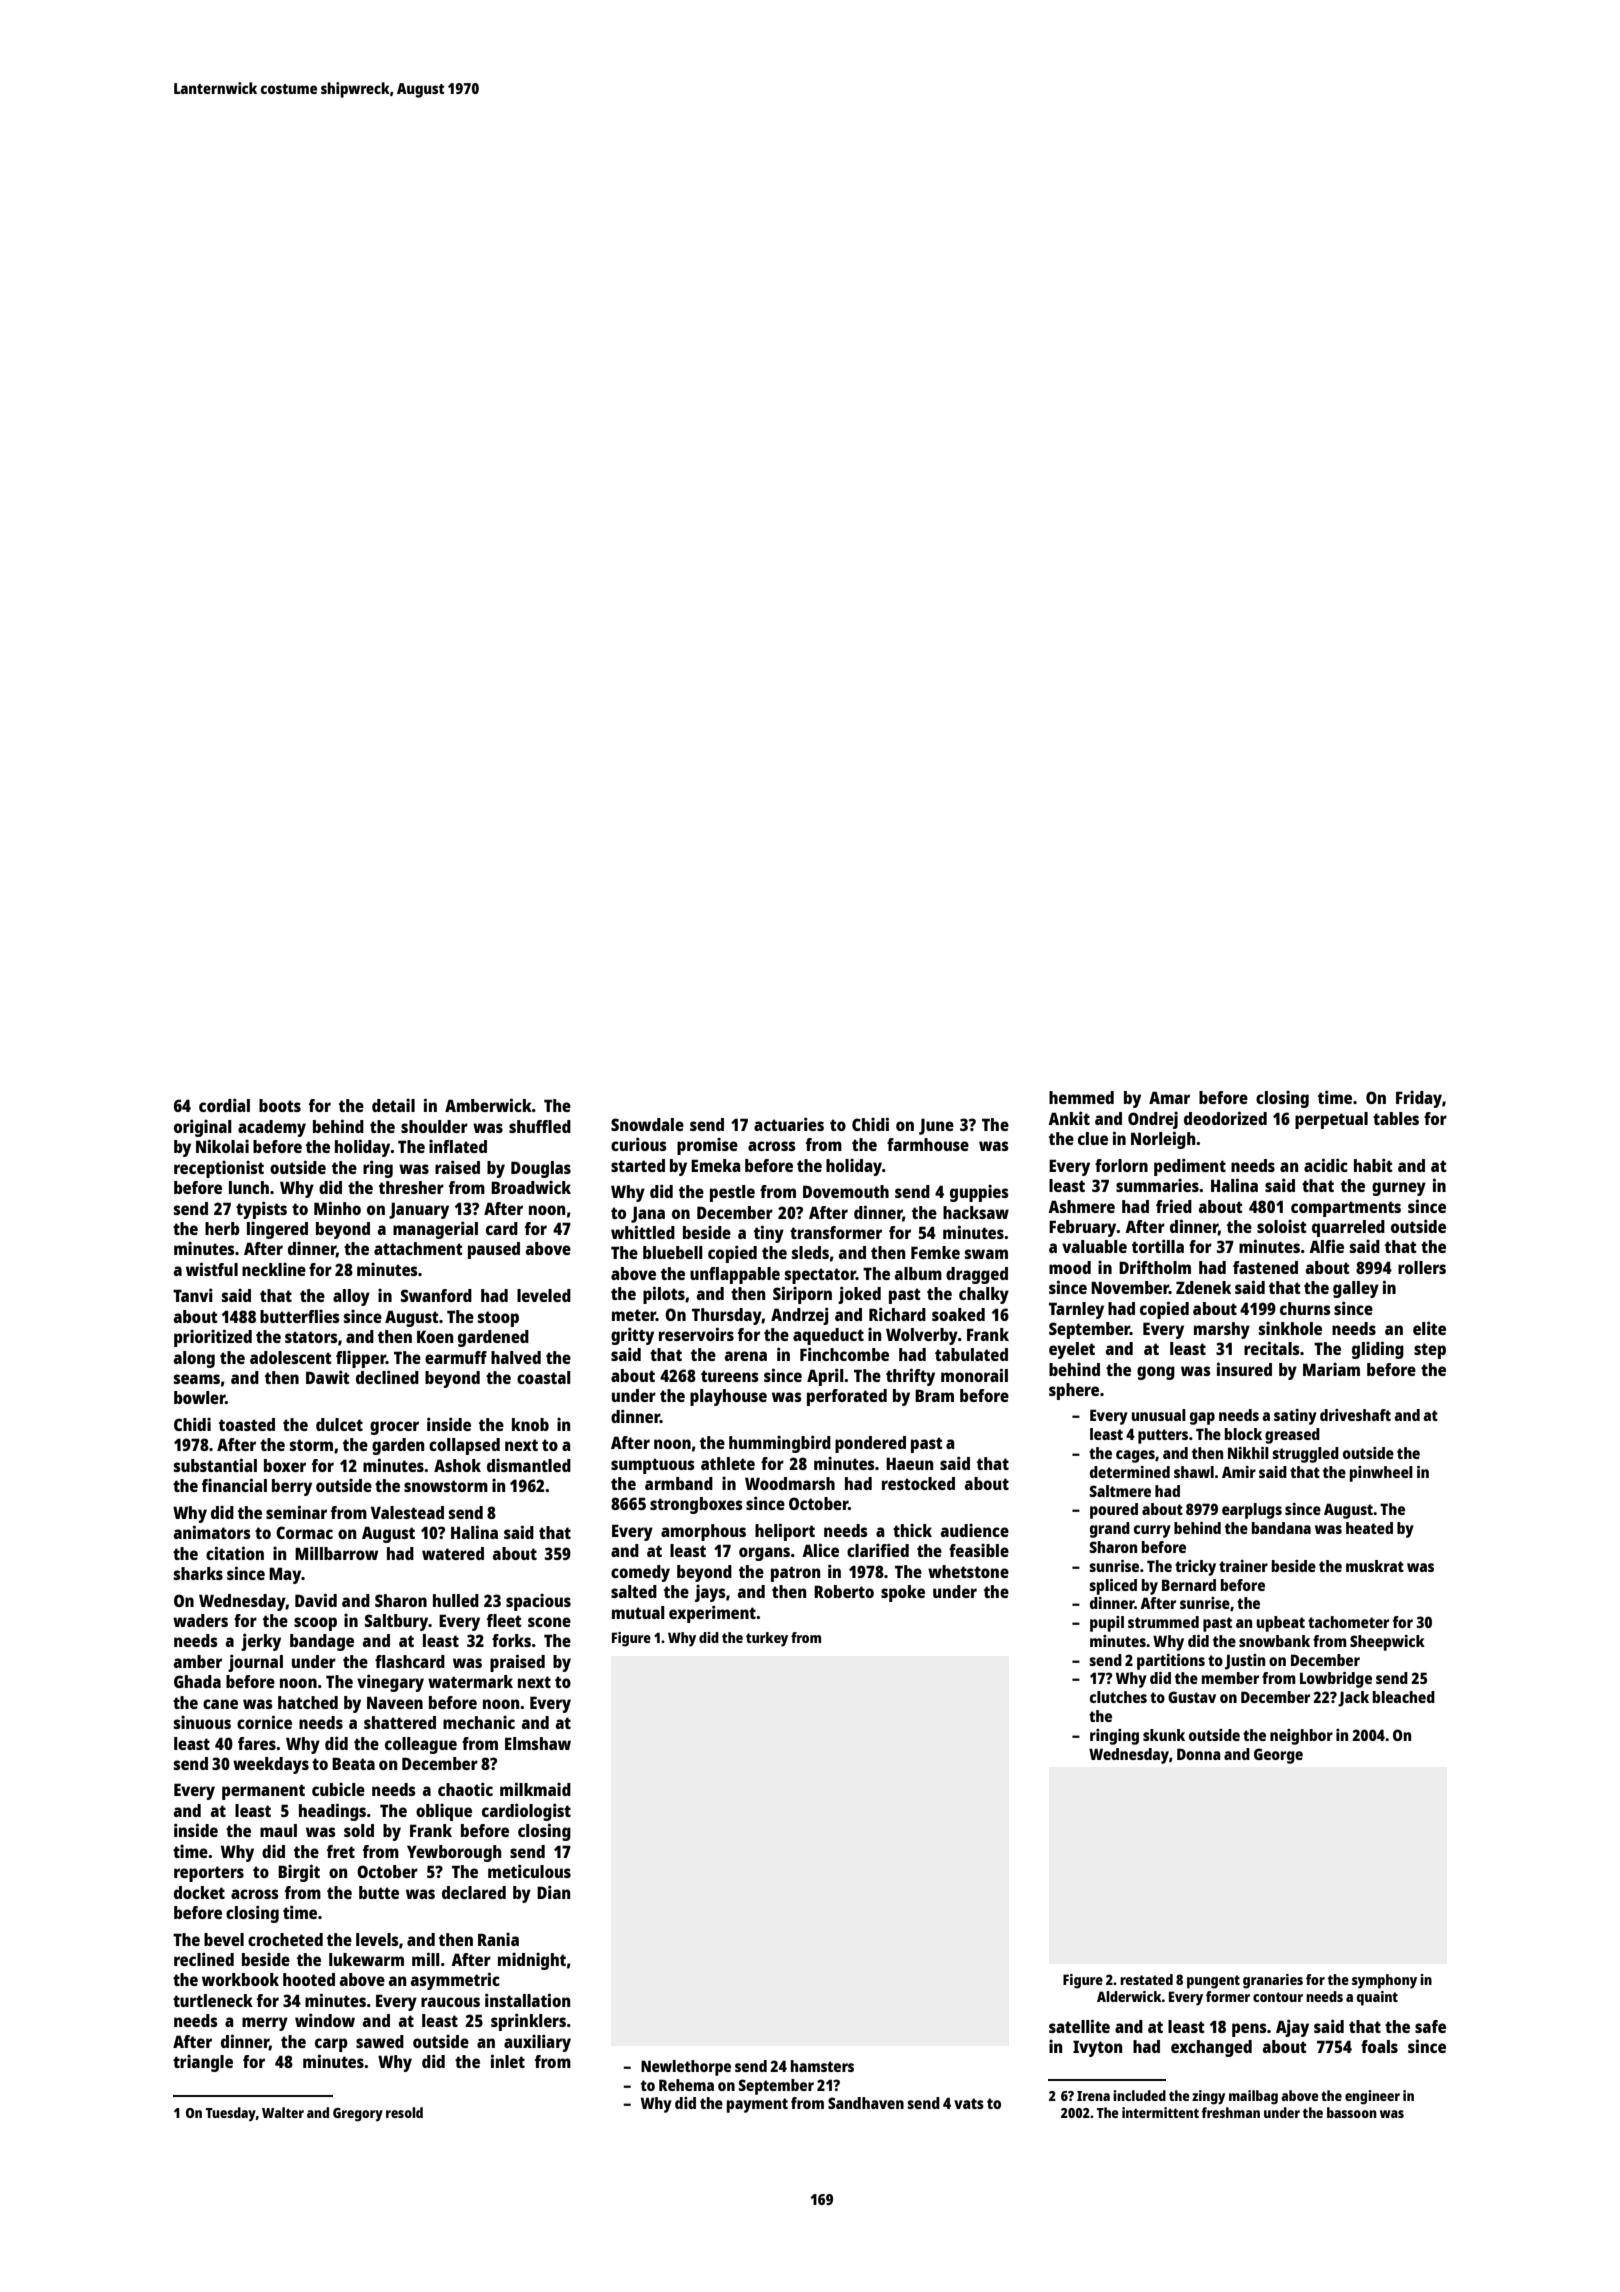 The height and width of the screenshot is (2292, 1620). Describe the element at coordinates (454, 1853) in the screenshot. I see `Yewborough` at that location.
